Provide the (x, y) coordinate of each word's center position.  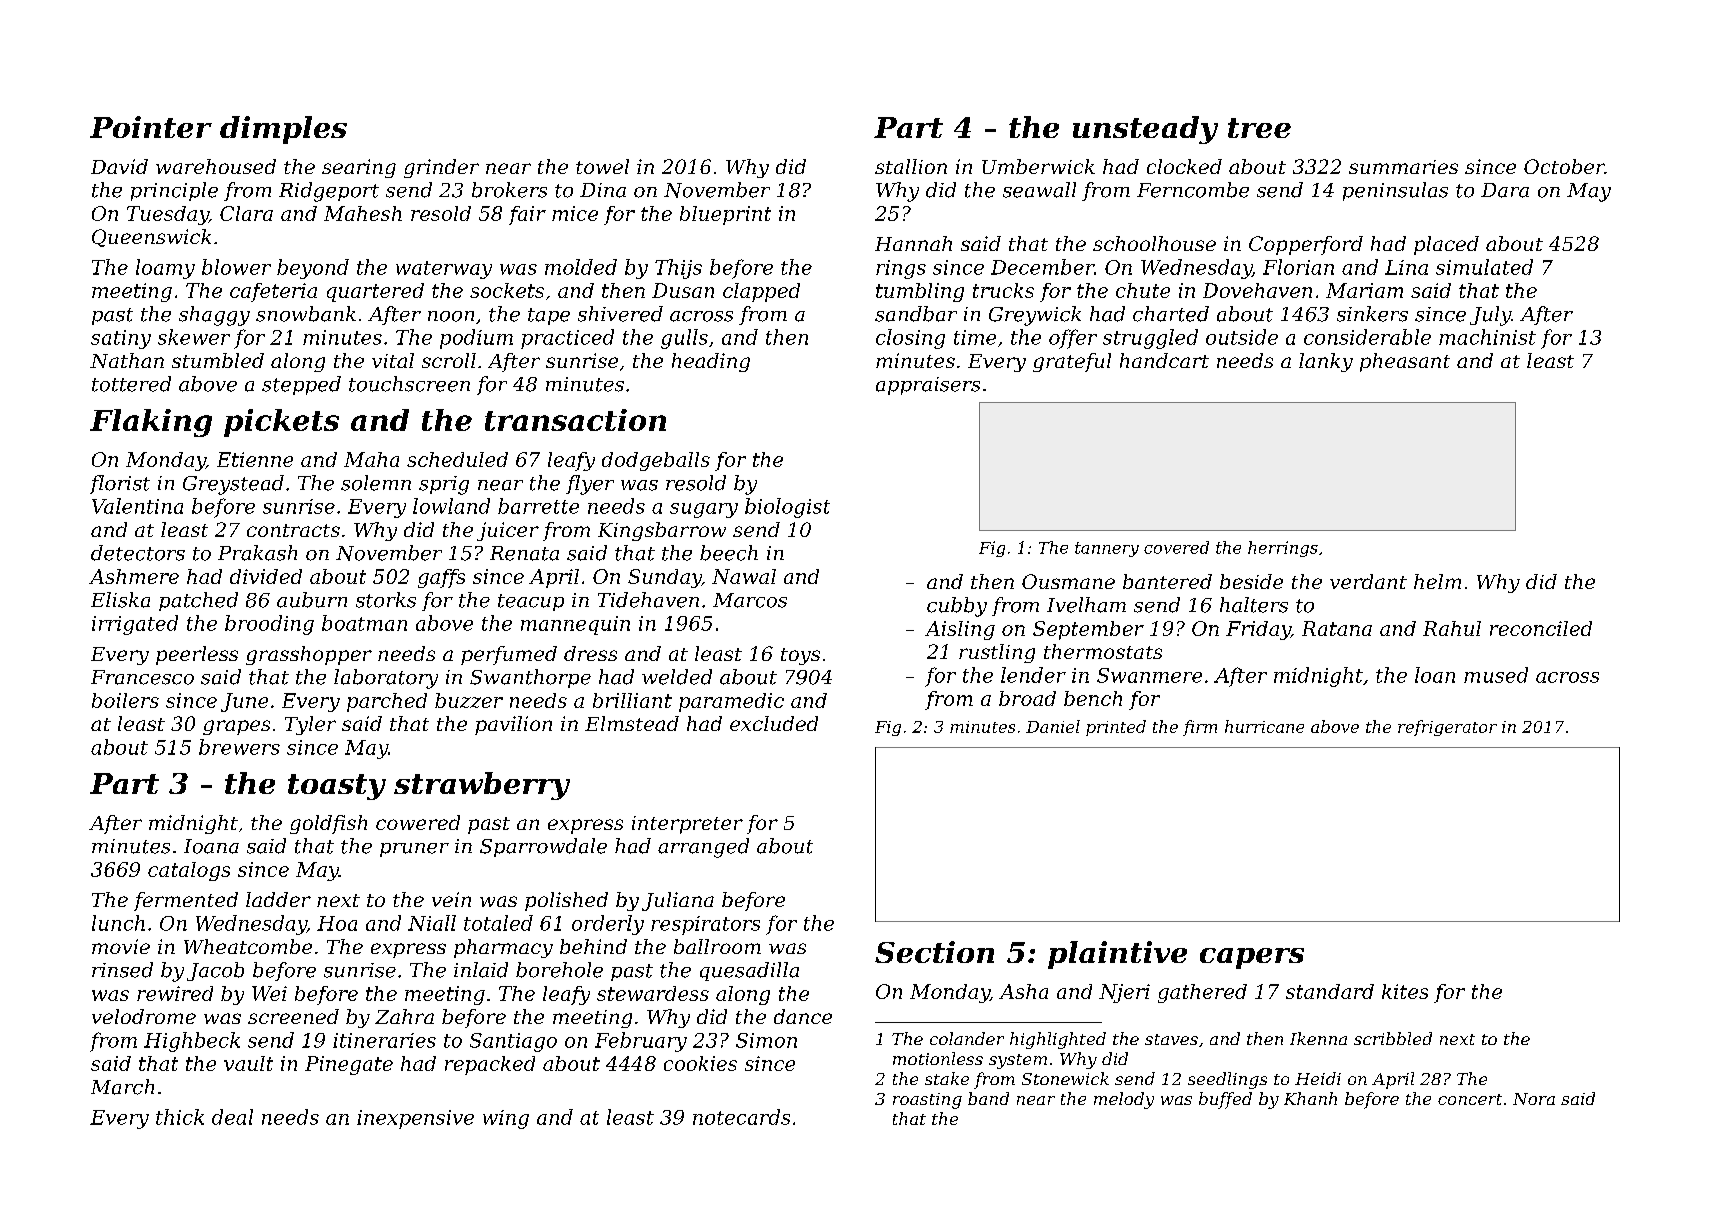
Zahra (404, 1016)
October (1564, 166)
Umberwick (1038, 166)
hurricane (1264, 726)
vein (451, 899)
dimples (283, 130)
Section (934, 952)
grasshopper (309, 655)
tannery (1107, 549)
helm (1437, 581)
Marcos (750, 600)
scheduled (457, 459)
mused (1496, 675)
